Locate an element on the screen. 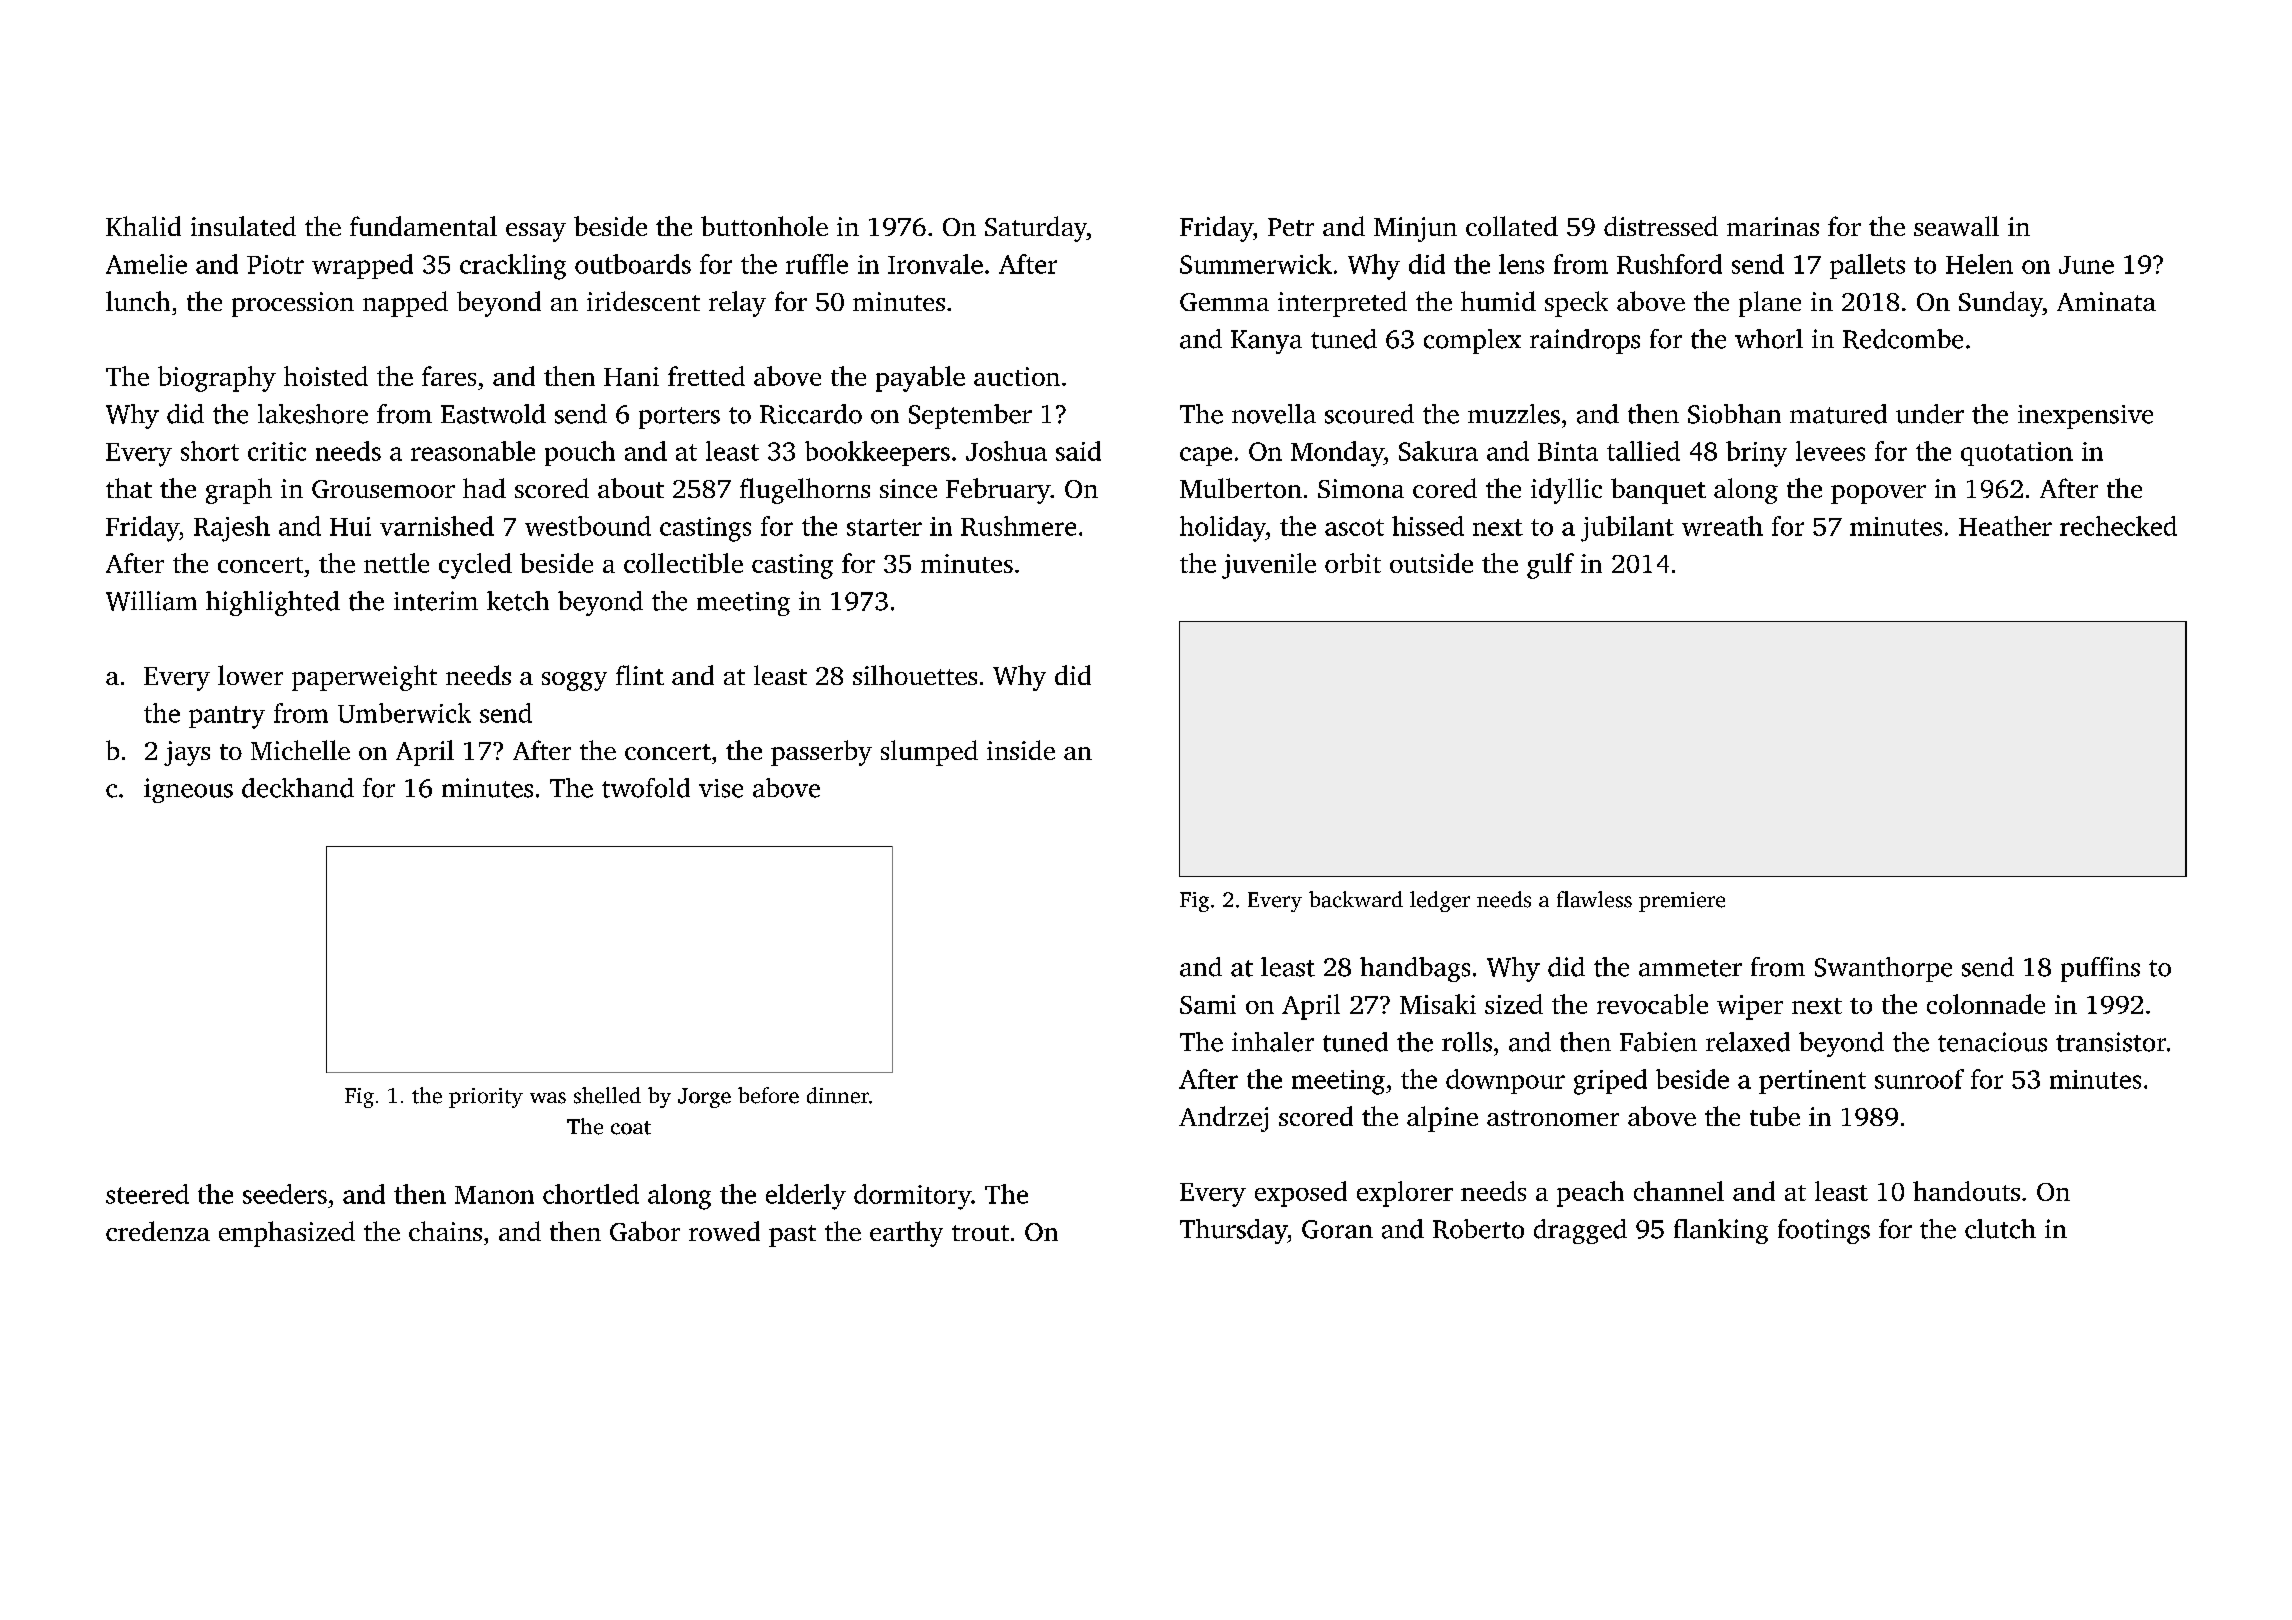  dormitory is located at coordinates (912, 1197).
